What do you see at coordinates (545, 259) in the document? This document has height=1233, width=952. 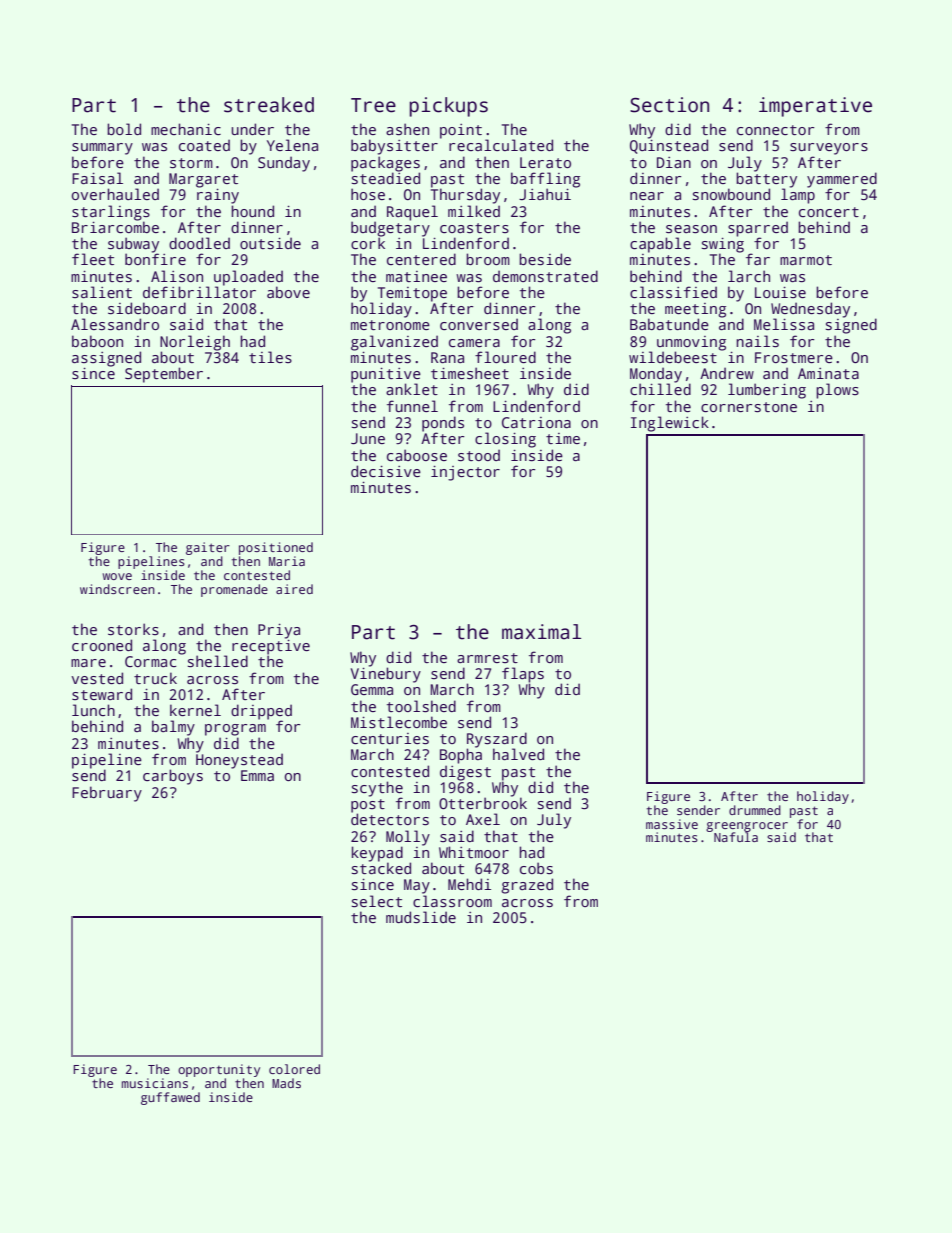 I see `beside` at bounding box center [545, 259].
